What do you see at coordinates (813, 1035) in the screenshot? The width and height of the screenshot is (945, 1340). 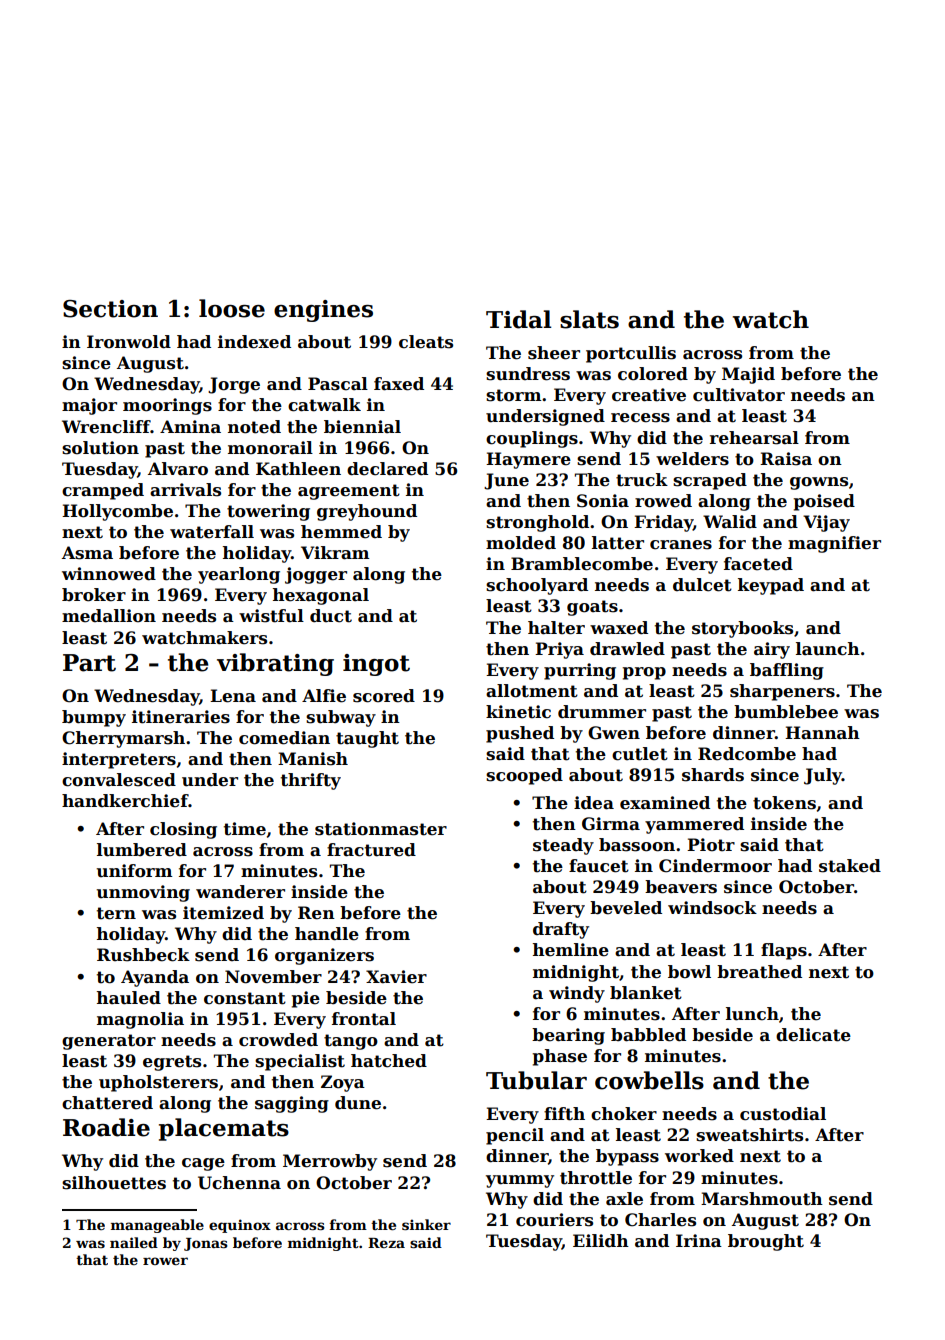 I see `delicate` at bounding box center [813, 1035].
